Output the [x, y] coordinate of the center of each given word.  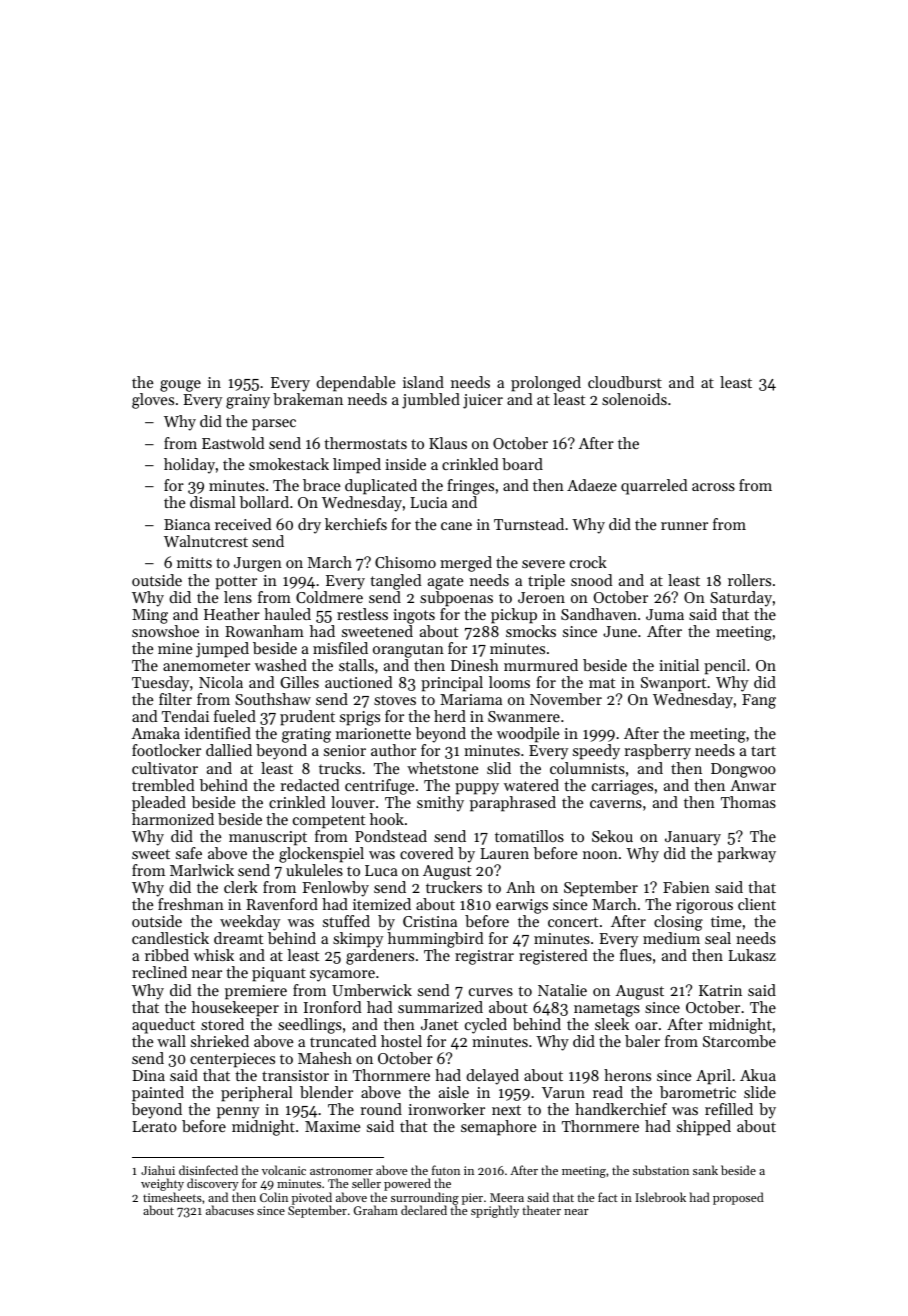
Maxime [332, 1126]
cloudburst [625, 382]
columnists [587, 768]
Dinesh [475, 665]
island [423, 382]
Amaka [155, 733]
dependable [355, 384]
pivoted [312, 1198]
